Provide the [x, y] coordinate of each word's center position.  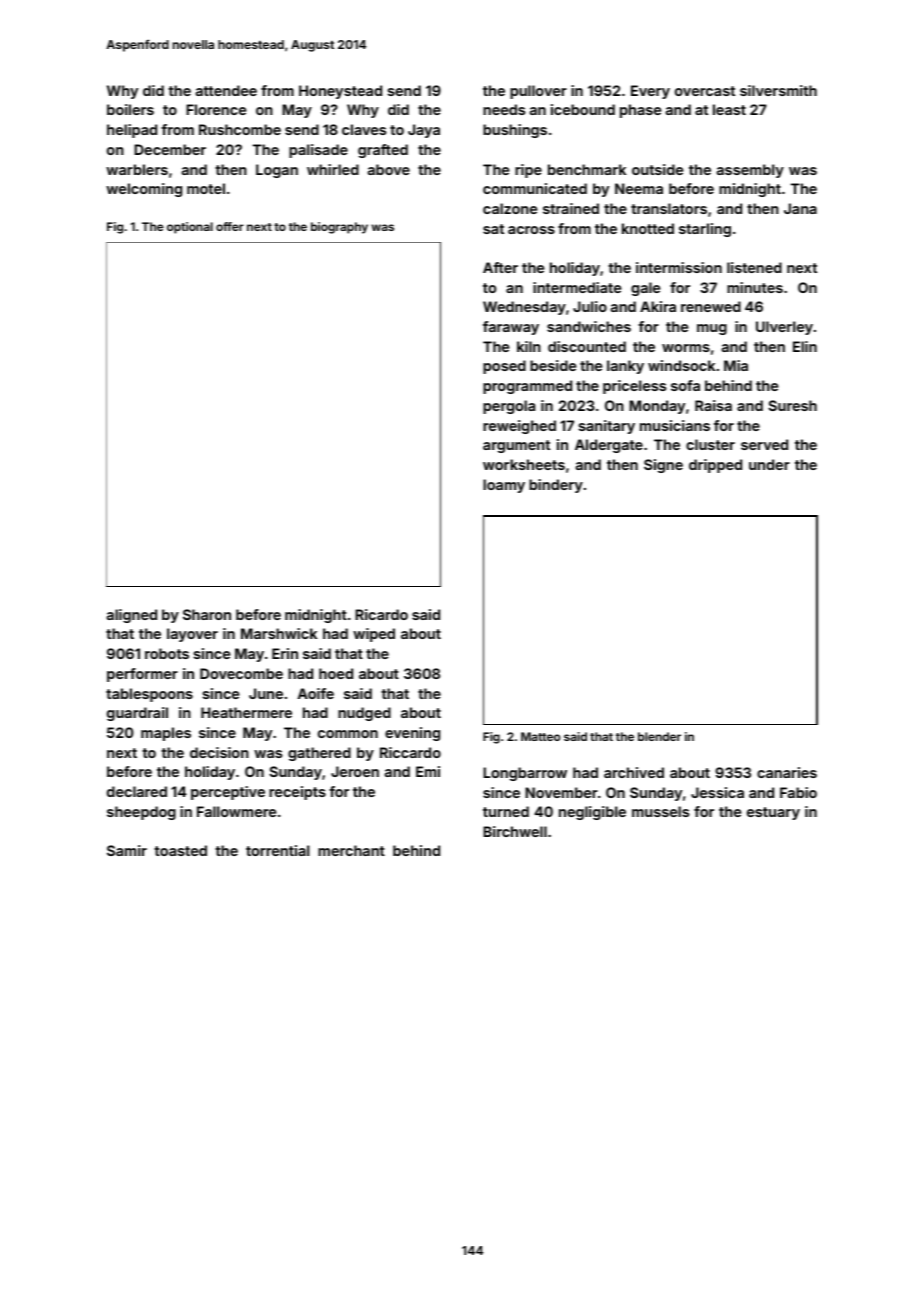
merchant [351, 850]
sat [493, 229]
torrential [278, 850]
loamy [504, 486]
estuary [773, 813]
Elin [805, 346]
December [170, 149]
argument [516, 446]
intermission [679, 267]
